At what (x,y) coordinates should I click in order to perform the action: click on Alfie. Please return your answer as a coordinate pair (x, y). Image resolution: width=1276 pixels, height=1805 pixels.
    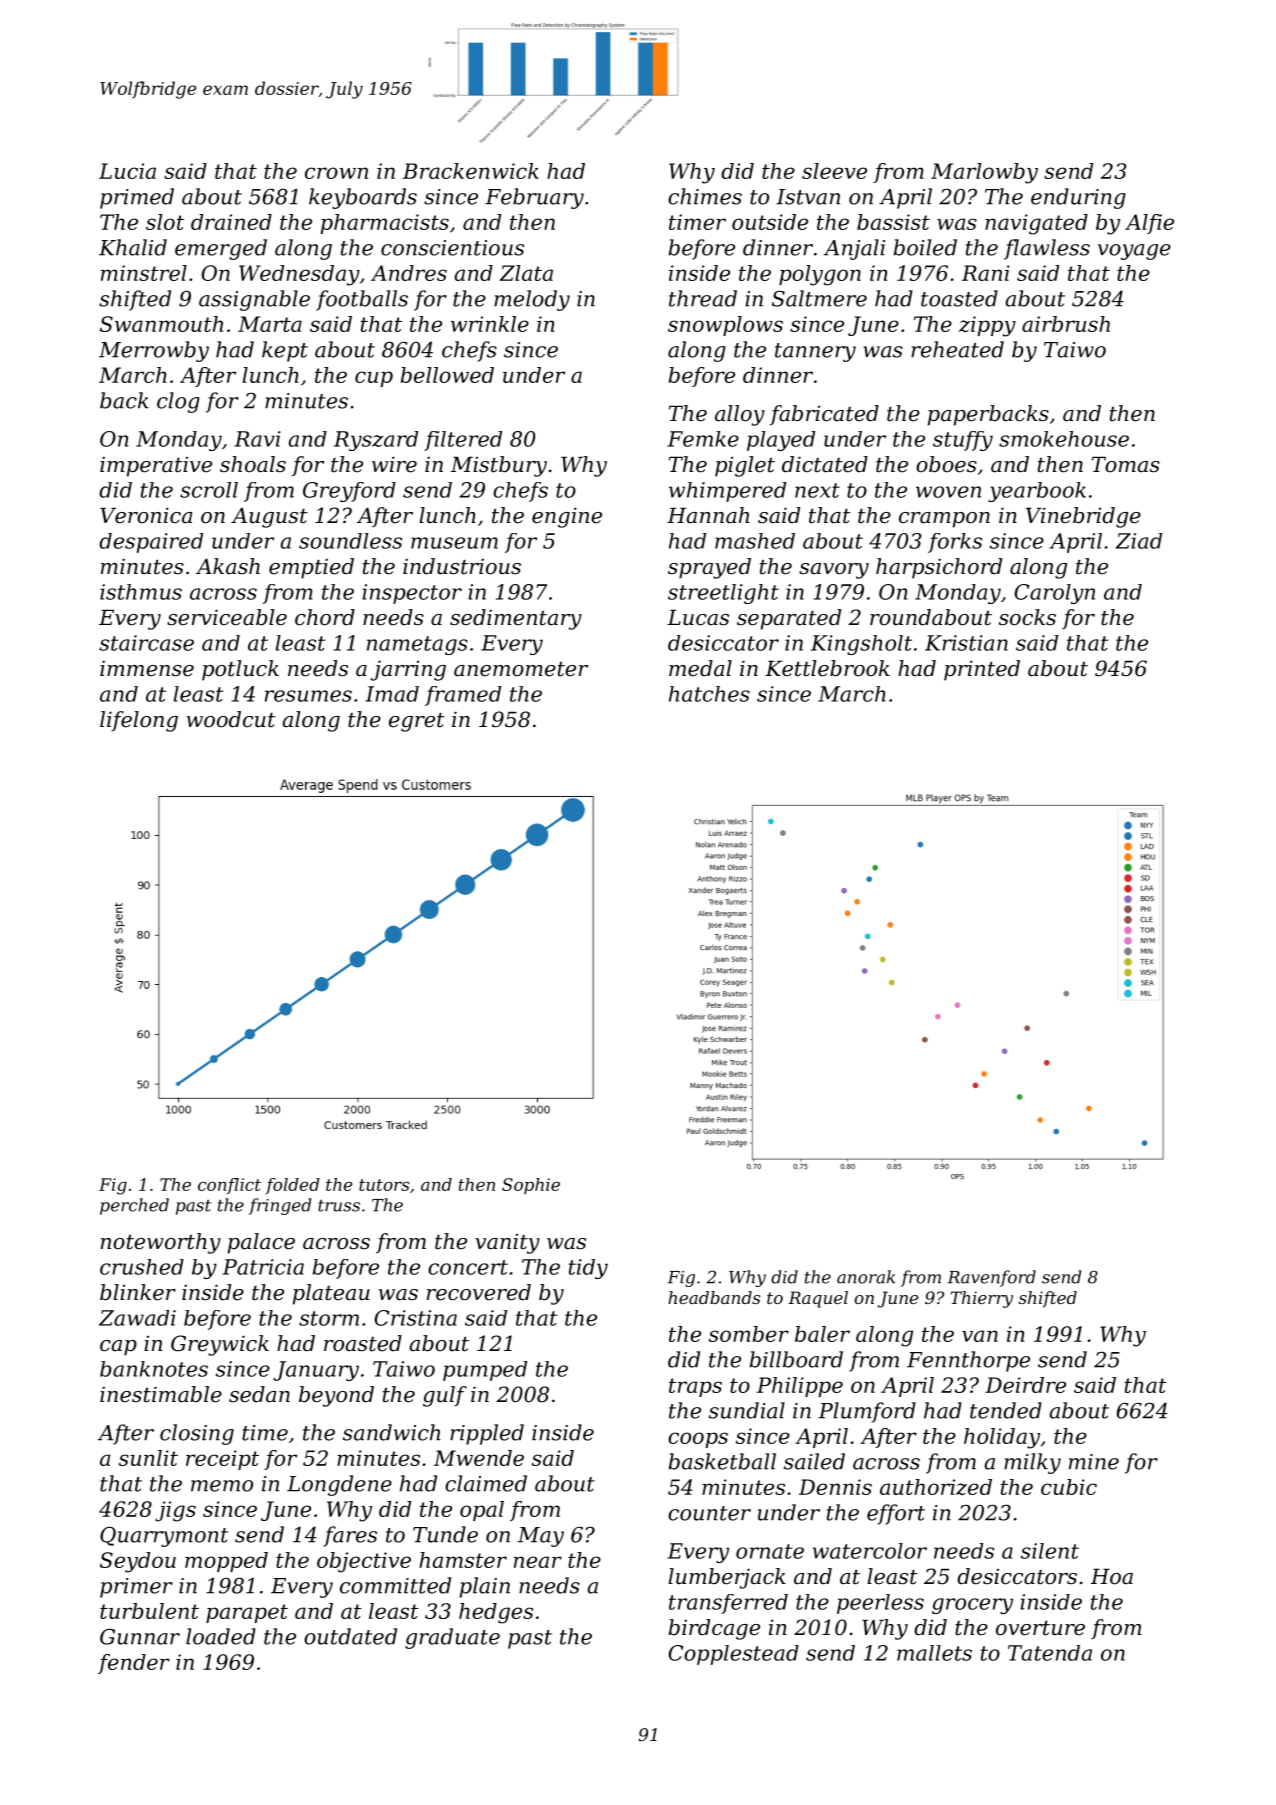
    Looking at the image, I should click on (1149, 224).
